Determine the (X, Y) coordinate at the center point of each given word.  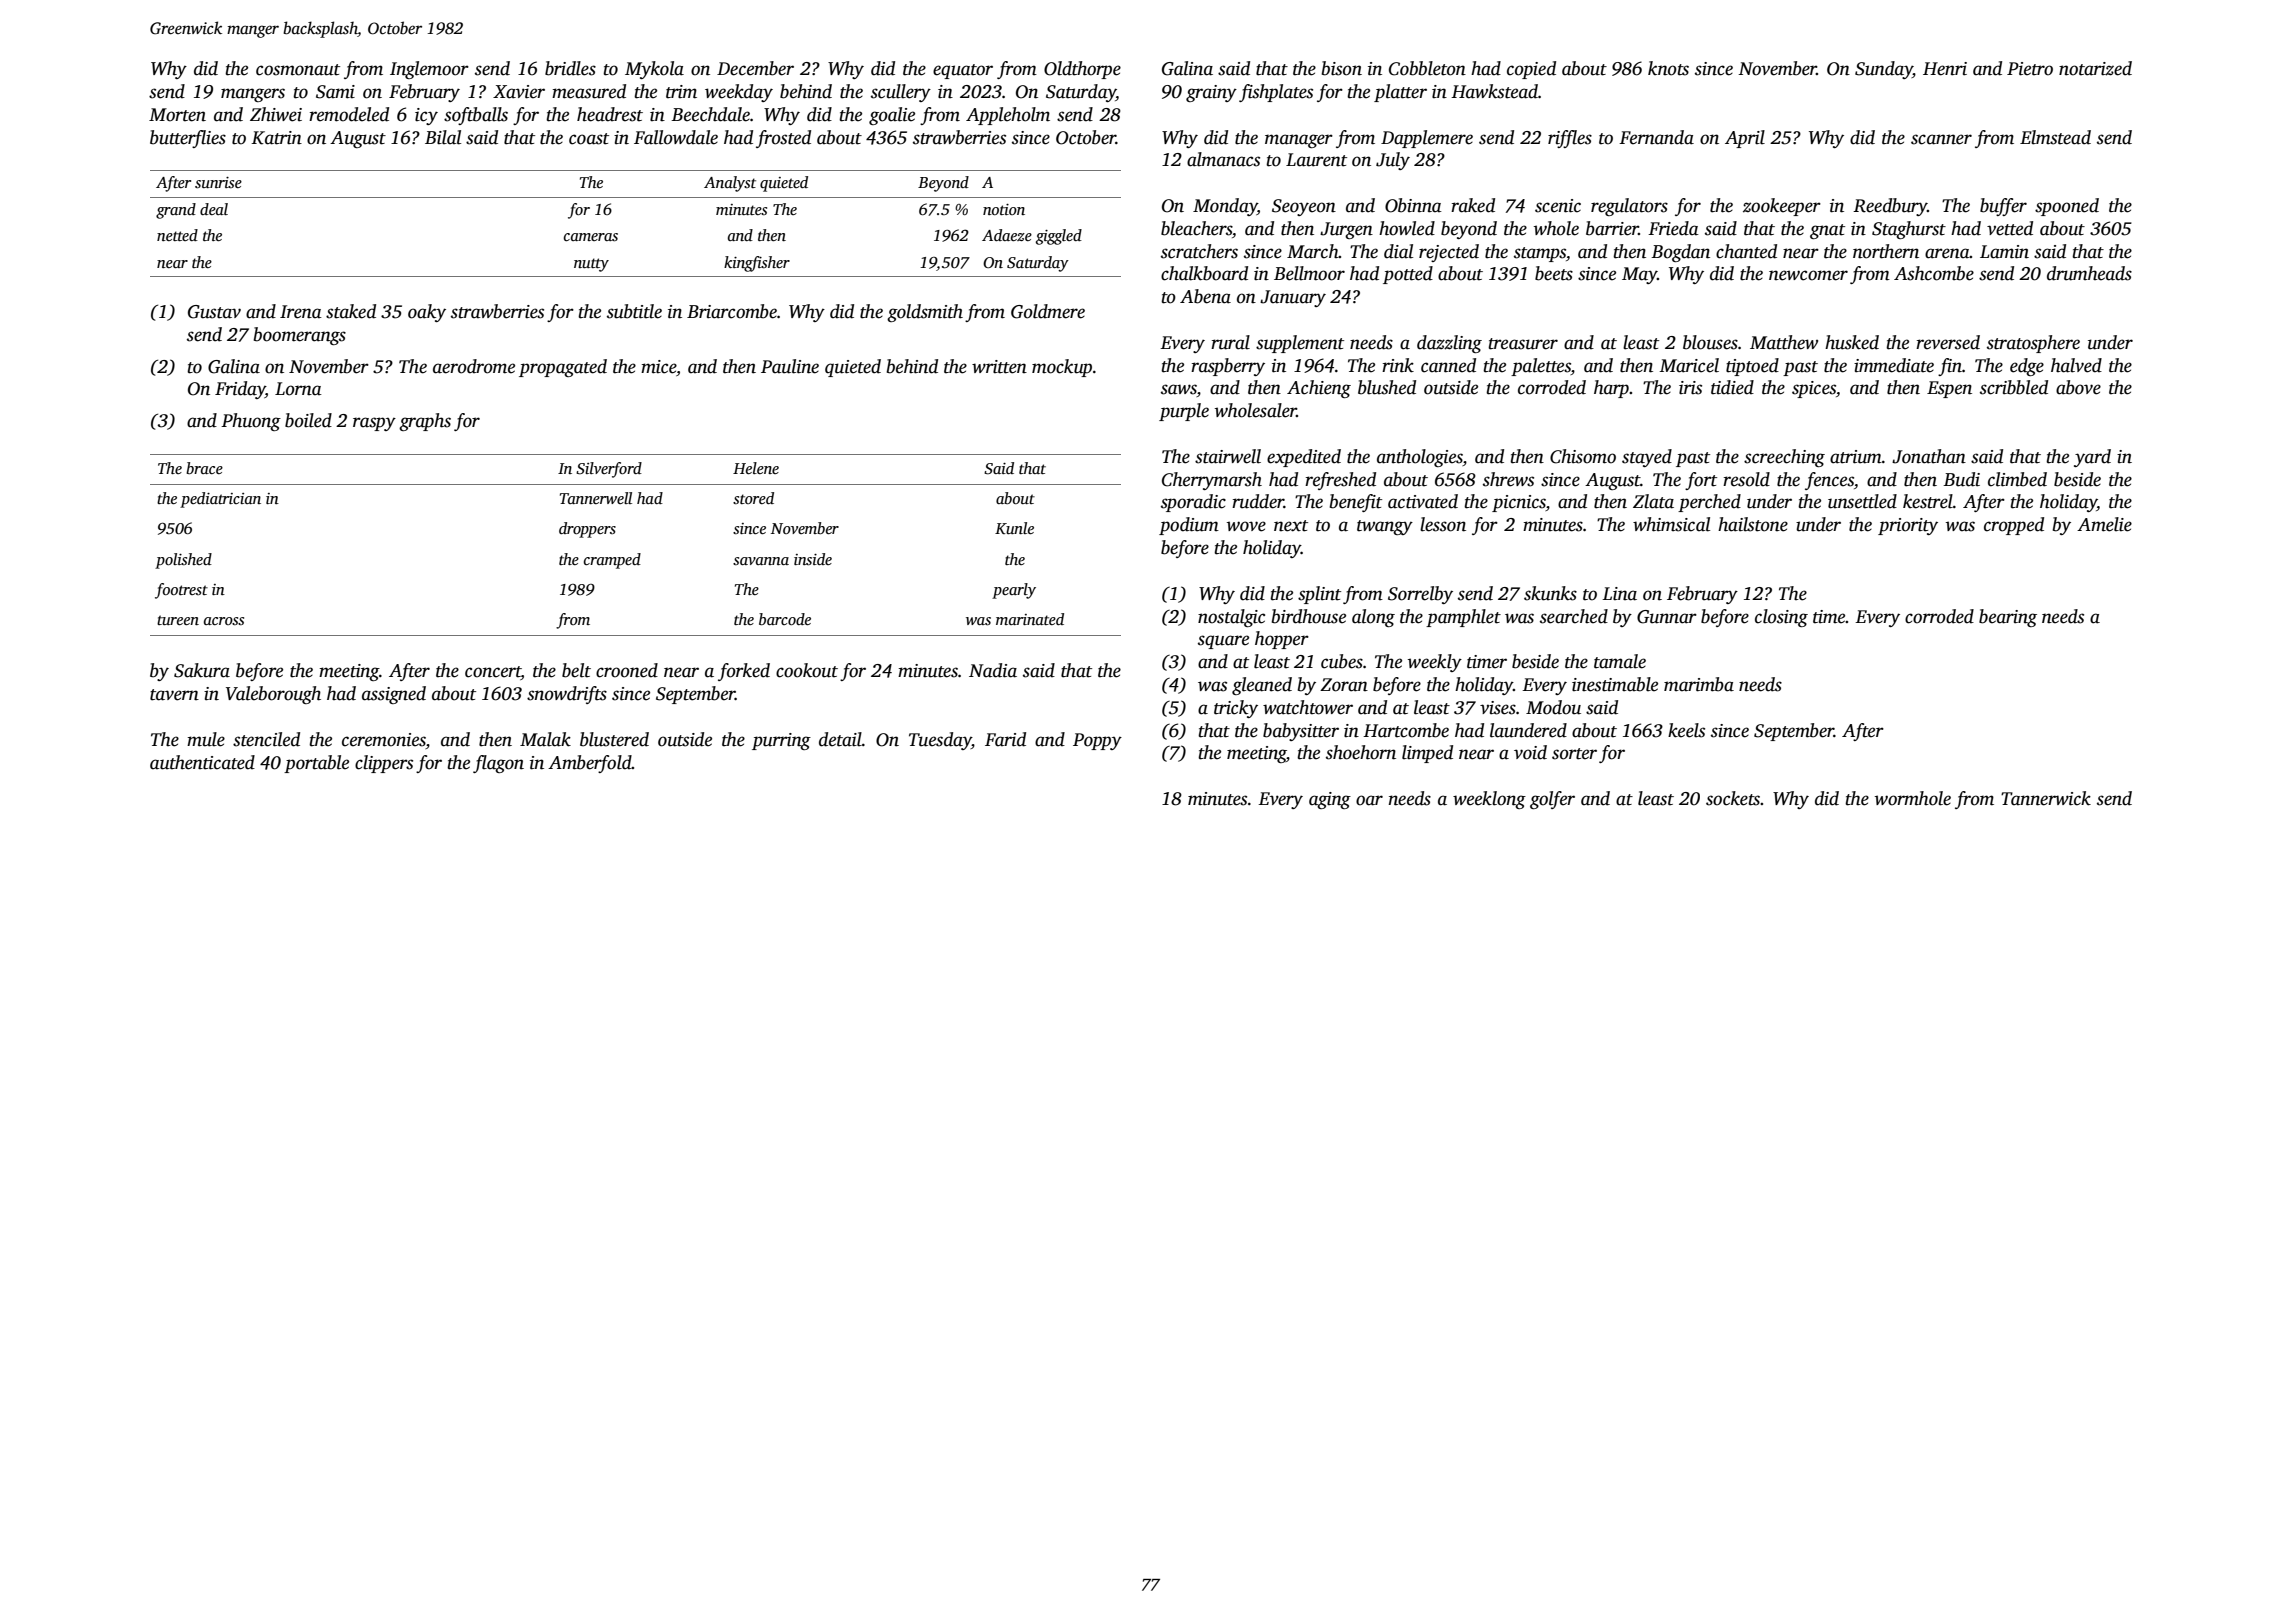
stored (753, 498)
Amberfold (590, 764)
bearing (2008, 618)
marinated (1030, 619)
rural (1230, 342)
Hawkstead (1494, 91)
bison (1342, 68)
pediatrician (220, 500)
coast (589, 139)
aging (1330, 800)
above (2078, 387)
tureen (178, 620)
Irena (301, 312)
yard (2092, 458)
